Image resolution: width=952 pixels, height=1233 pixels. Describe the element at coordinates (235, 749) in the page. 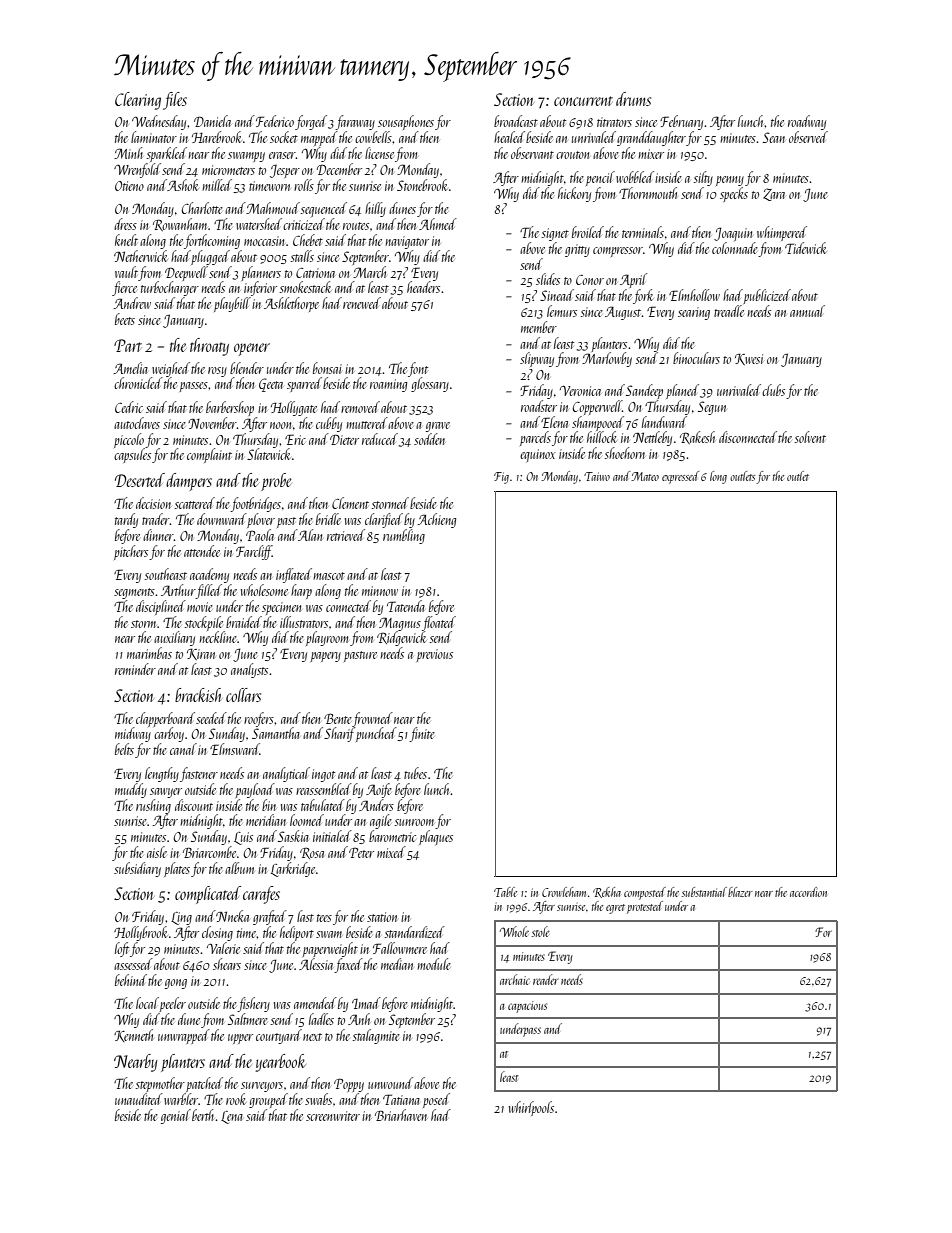

I see `Elmsward` at that location.
